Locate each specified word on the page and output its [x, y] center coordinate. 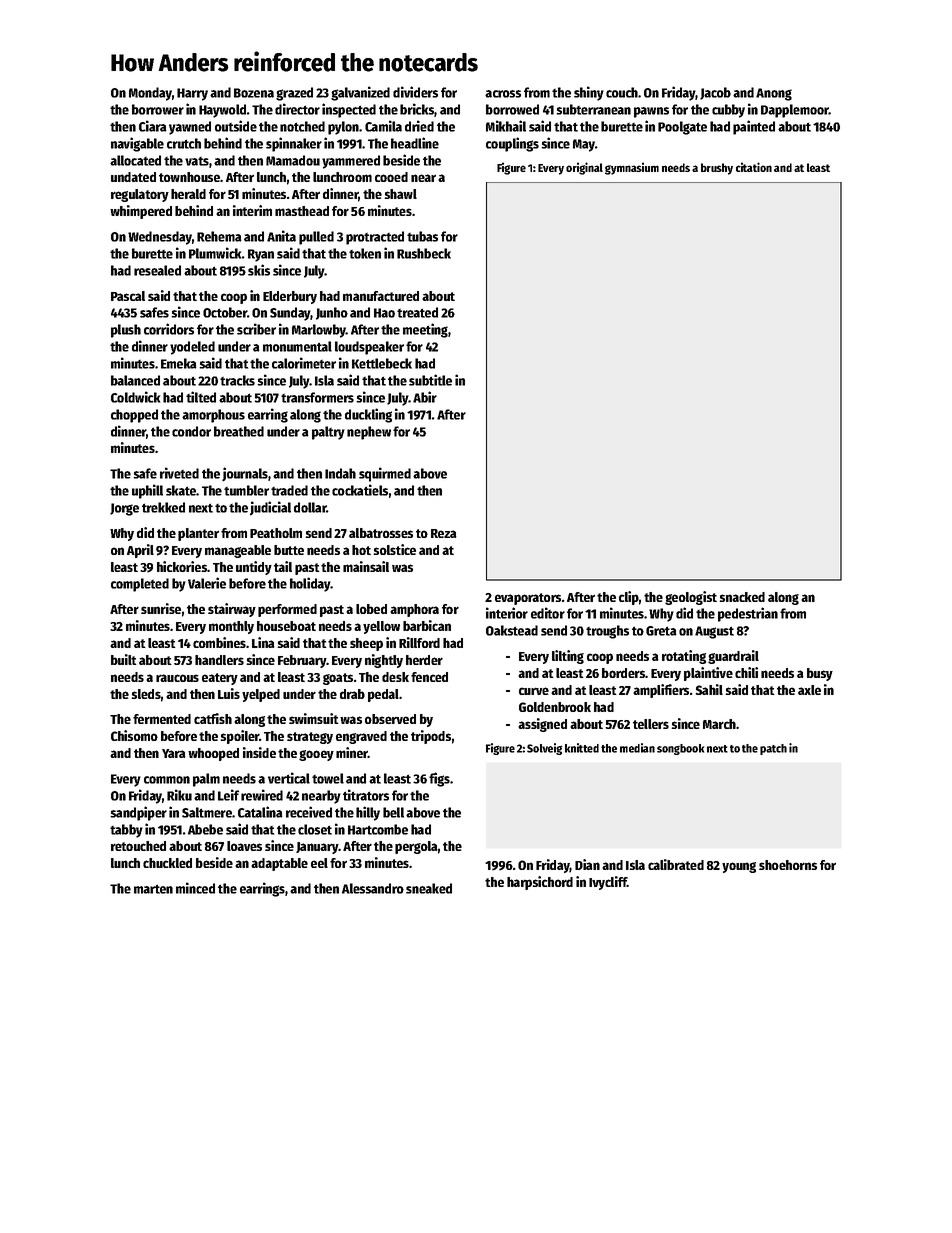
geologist [691, 598]
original [584, 168]
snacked [742, 597]
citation [754, 167]
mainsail [366, 566]
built [124, 659]
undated [133, 177]
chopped [134, 416]
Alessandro [373, 888]
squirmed [385, 474]
